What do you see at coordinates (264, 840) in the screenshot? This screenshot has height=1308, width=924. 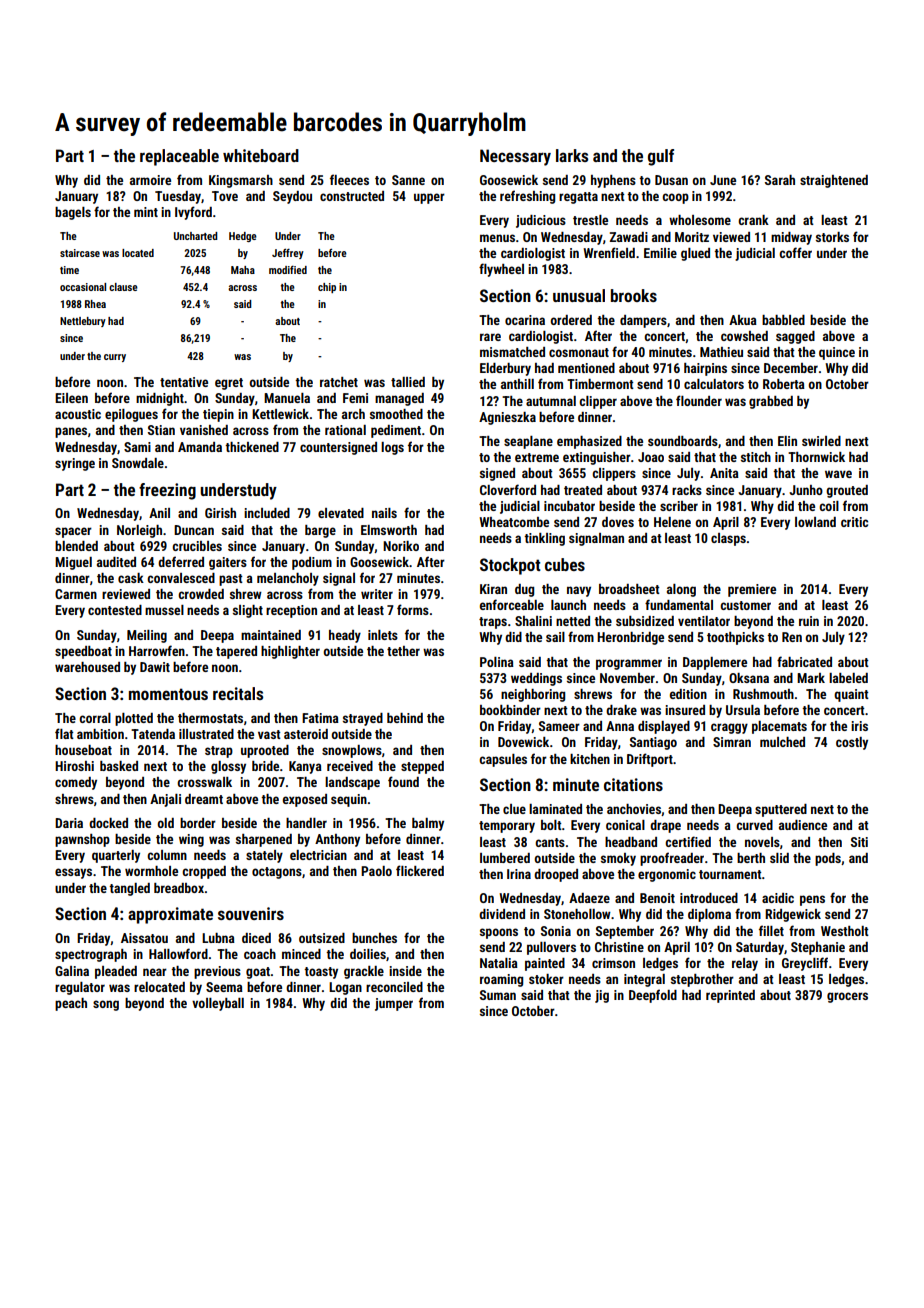 I see `sharpened` at bounding box center [264, 840].
